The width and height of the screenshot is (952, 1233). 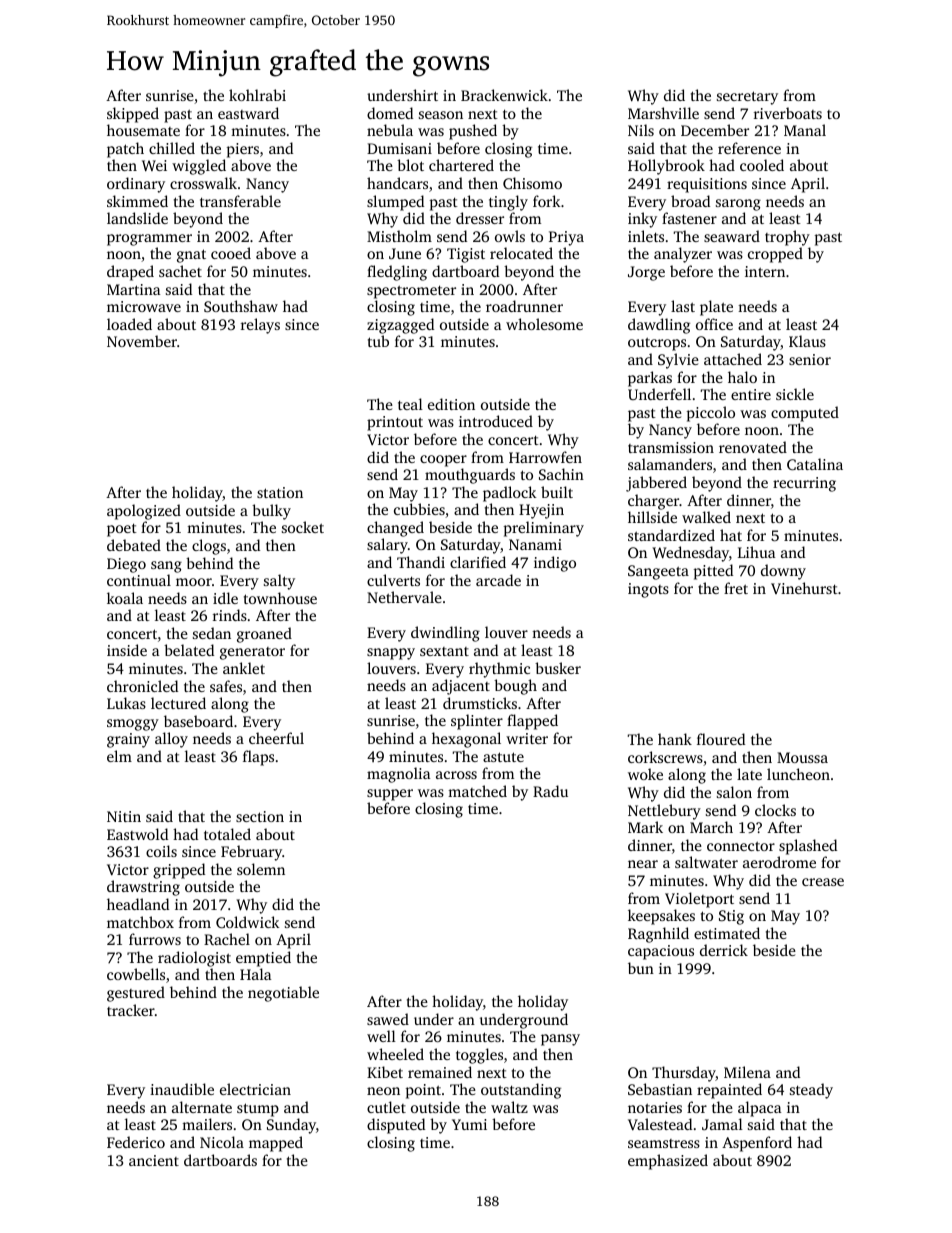 I want to click on alternate, so click(x=202, y=1107).
